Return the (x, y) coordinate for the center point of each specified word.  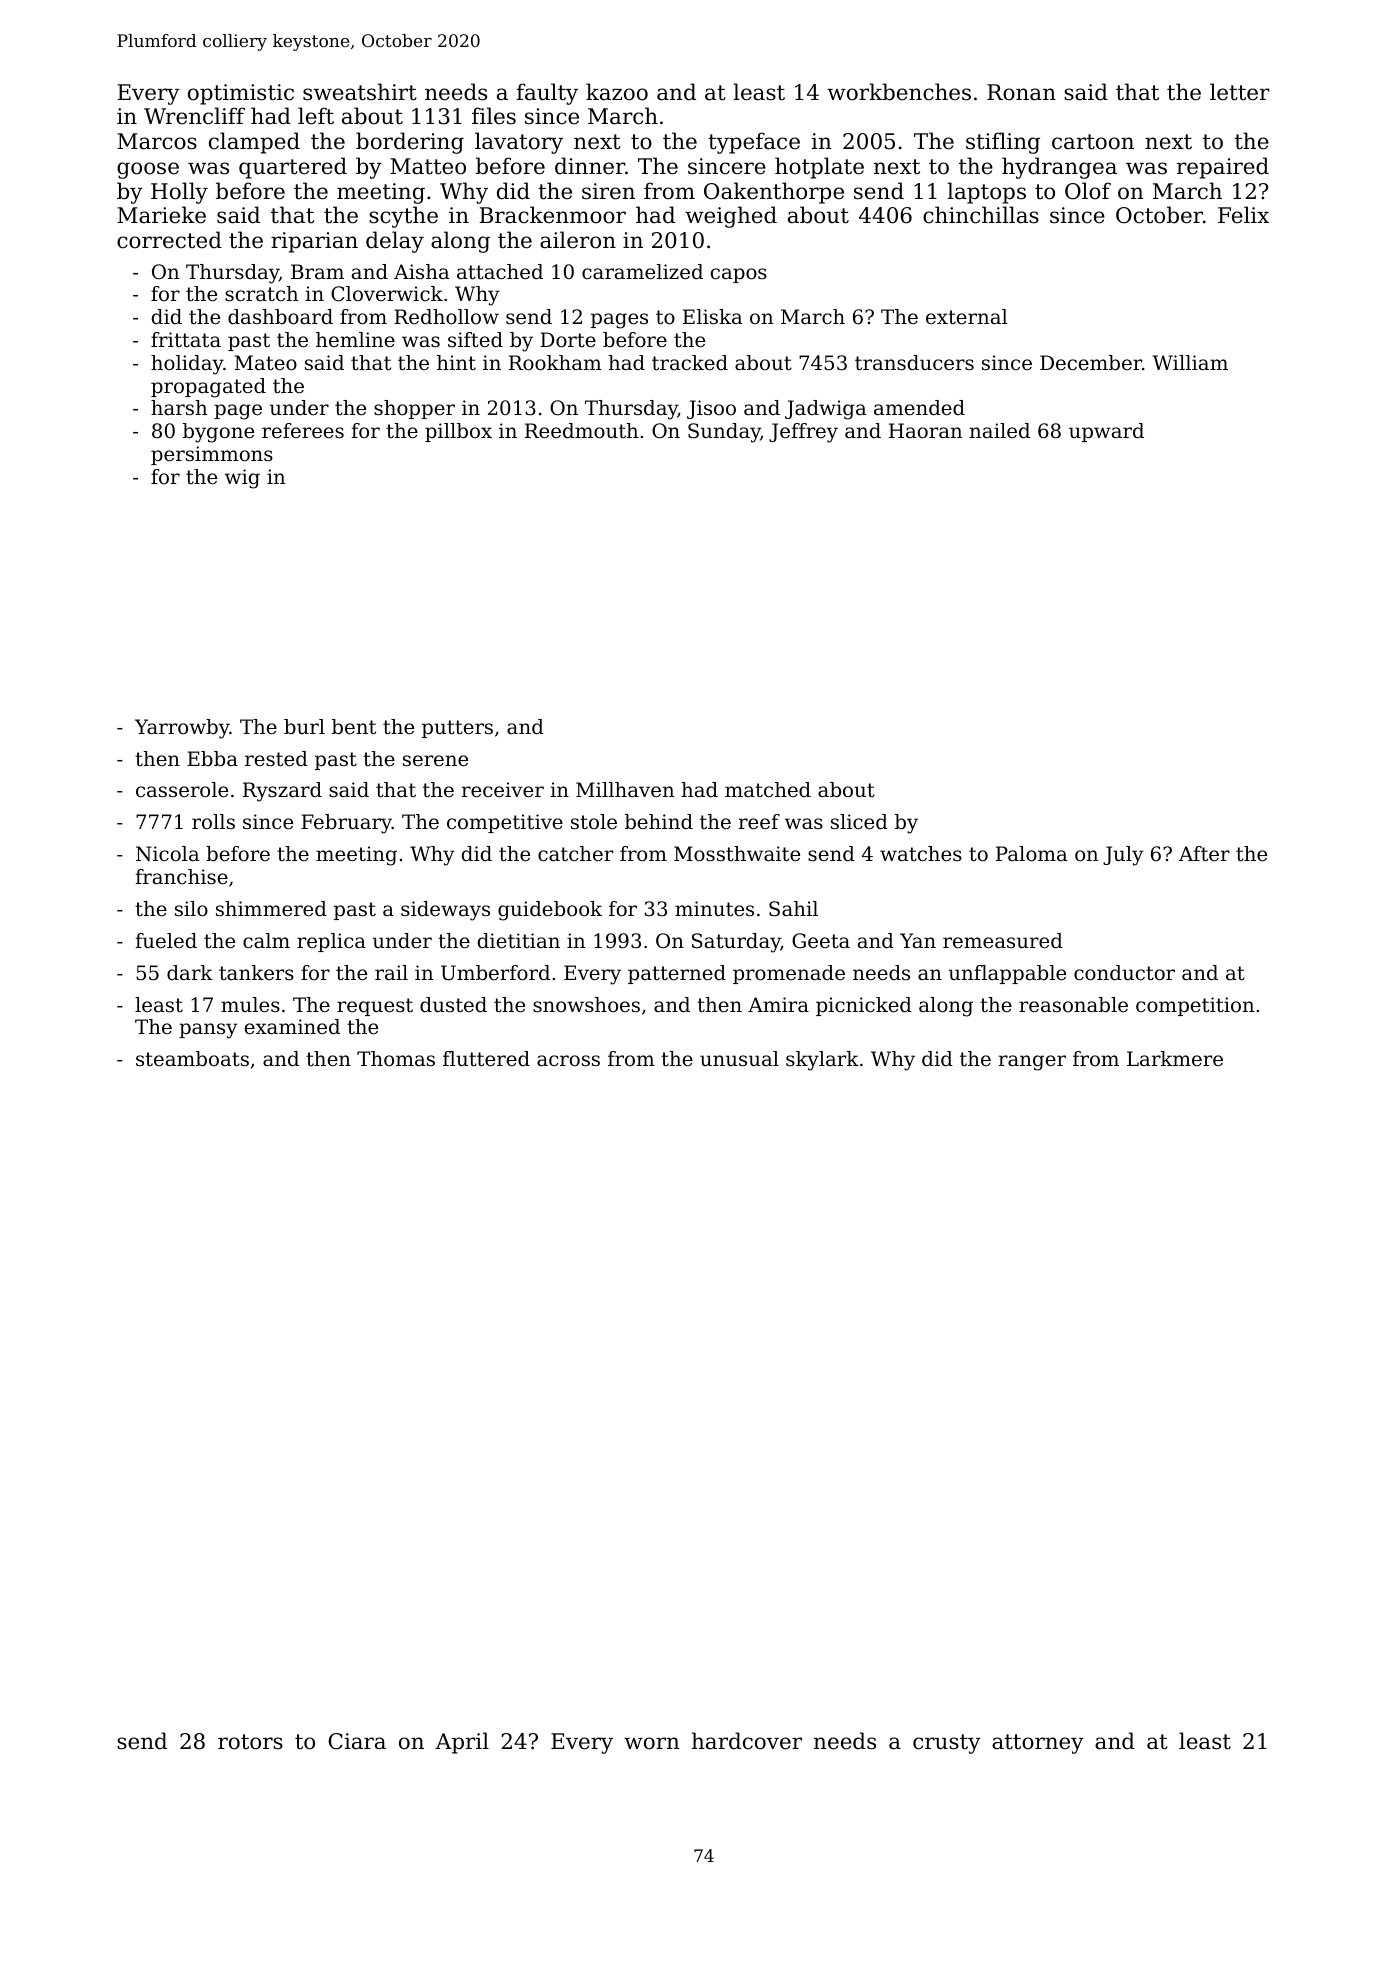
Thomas (396, 1059)
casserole (182, 790)
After (1204, 853)
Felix (1243, 215)
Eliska (713, 317)
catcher (575, 854)
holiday (187, 365)
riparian (314, 242)
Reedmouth (581, 431)
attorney (1038, 1744)
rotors (250, 1742)
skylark (822, 1061)
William (1190, 363)
